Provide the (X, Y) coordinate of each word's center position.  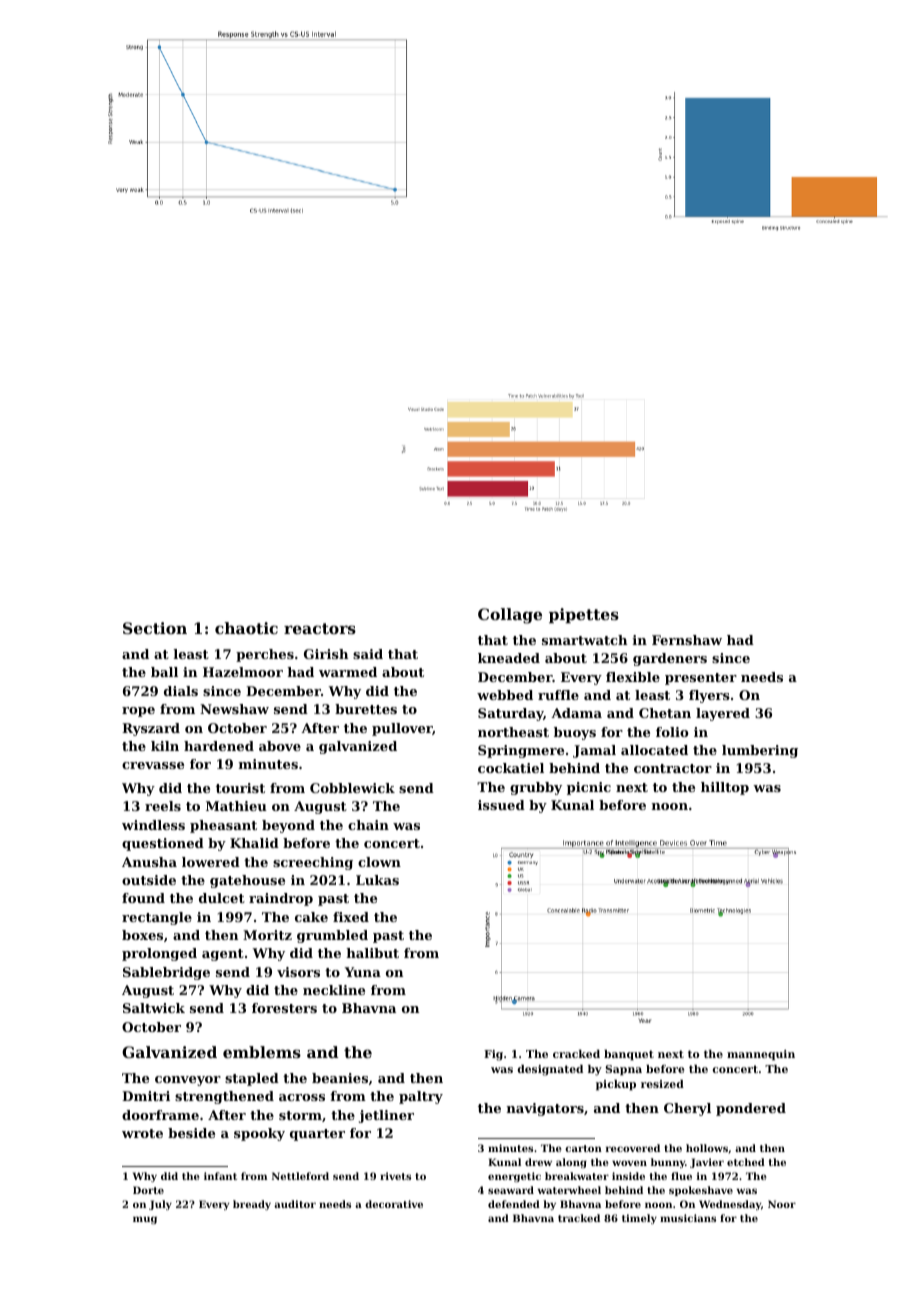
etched (746, 1162)
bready (252, 1205)
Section (155, 628)
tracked (579, 1218)
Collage (510, 616)
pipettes (584, 615)
